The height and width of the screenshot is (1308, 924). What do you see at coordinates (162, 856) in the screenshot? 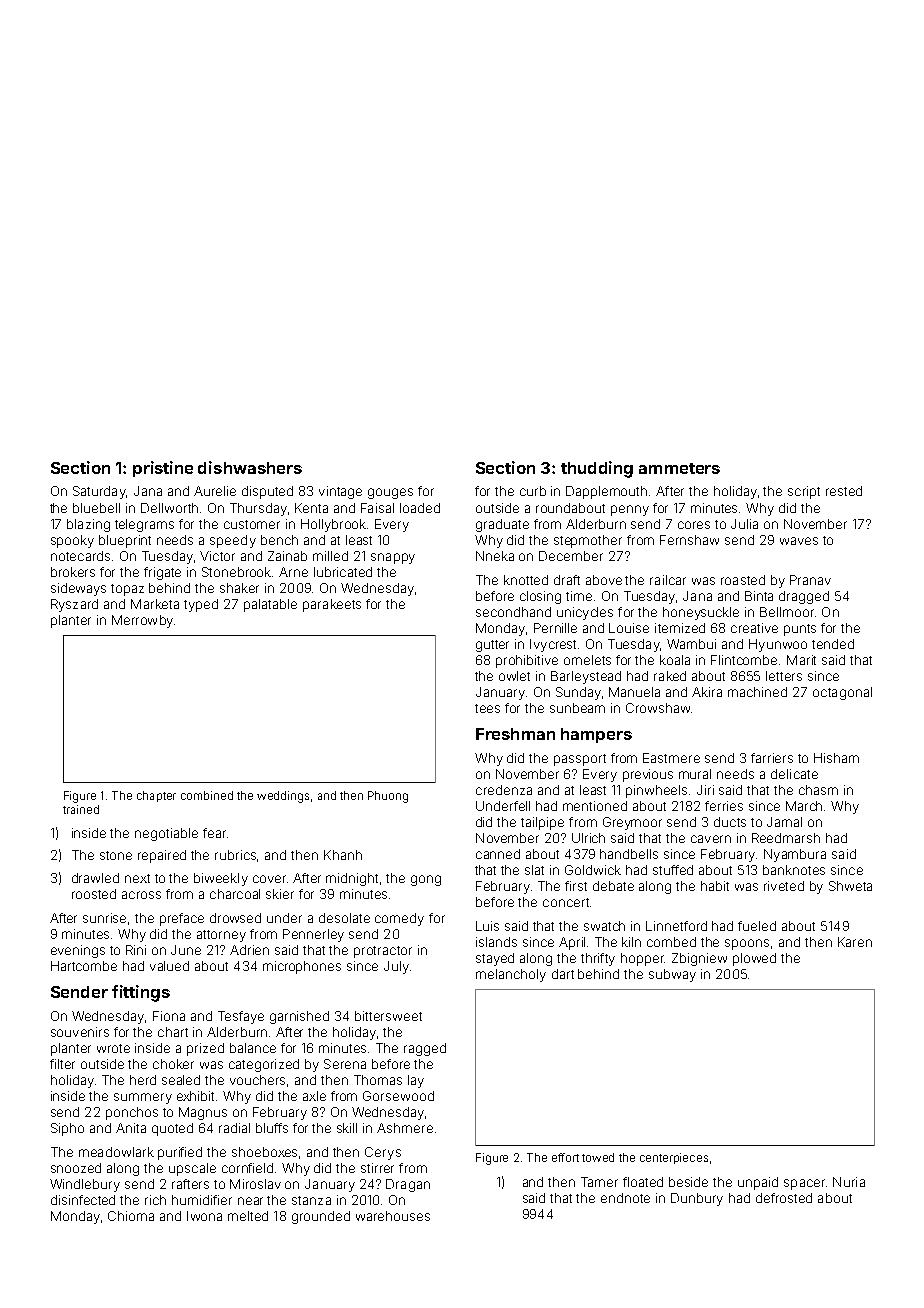
I see `repaired` at bounding box center [162, 856].
